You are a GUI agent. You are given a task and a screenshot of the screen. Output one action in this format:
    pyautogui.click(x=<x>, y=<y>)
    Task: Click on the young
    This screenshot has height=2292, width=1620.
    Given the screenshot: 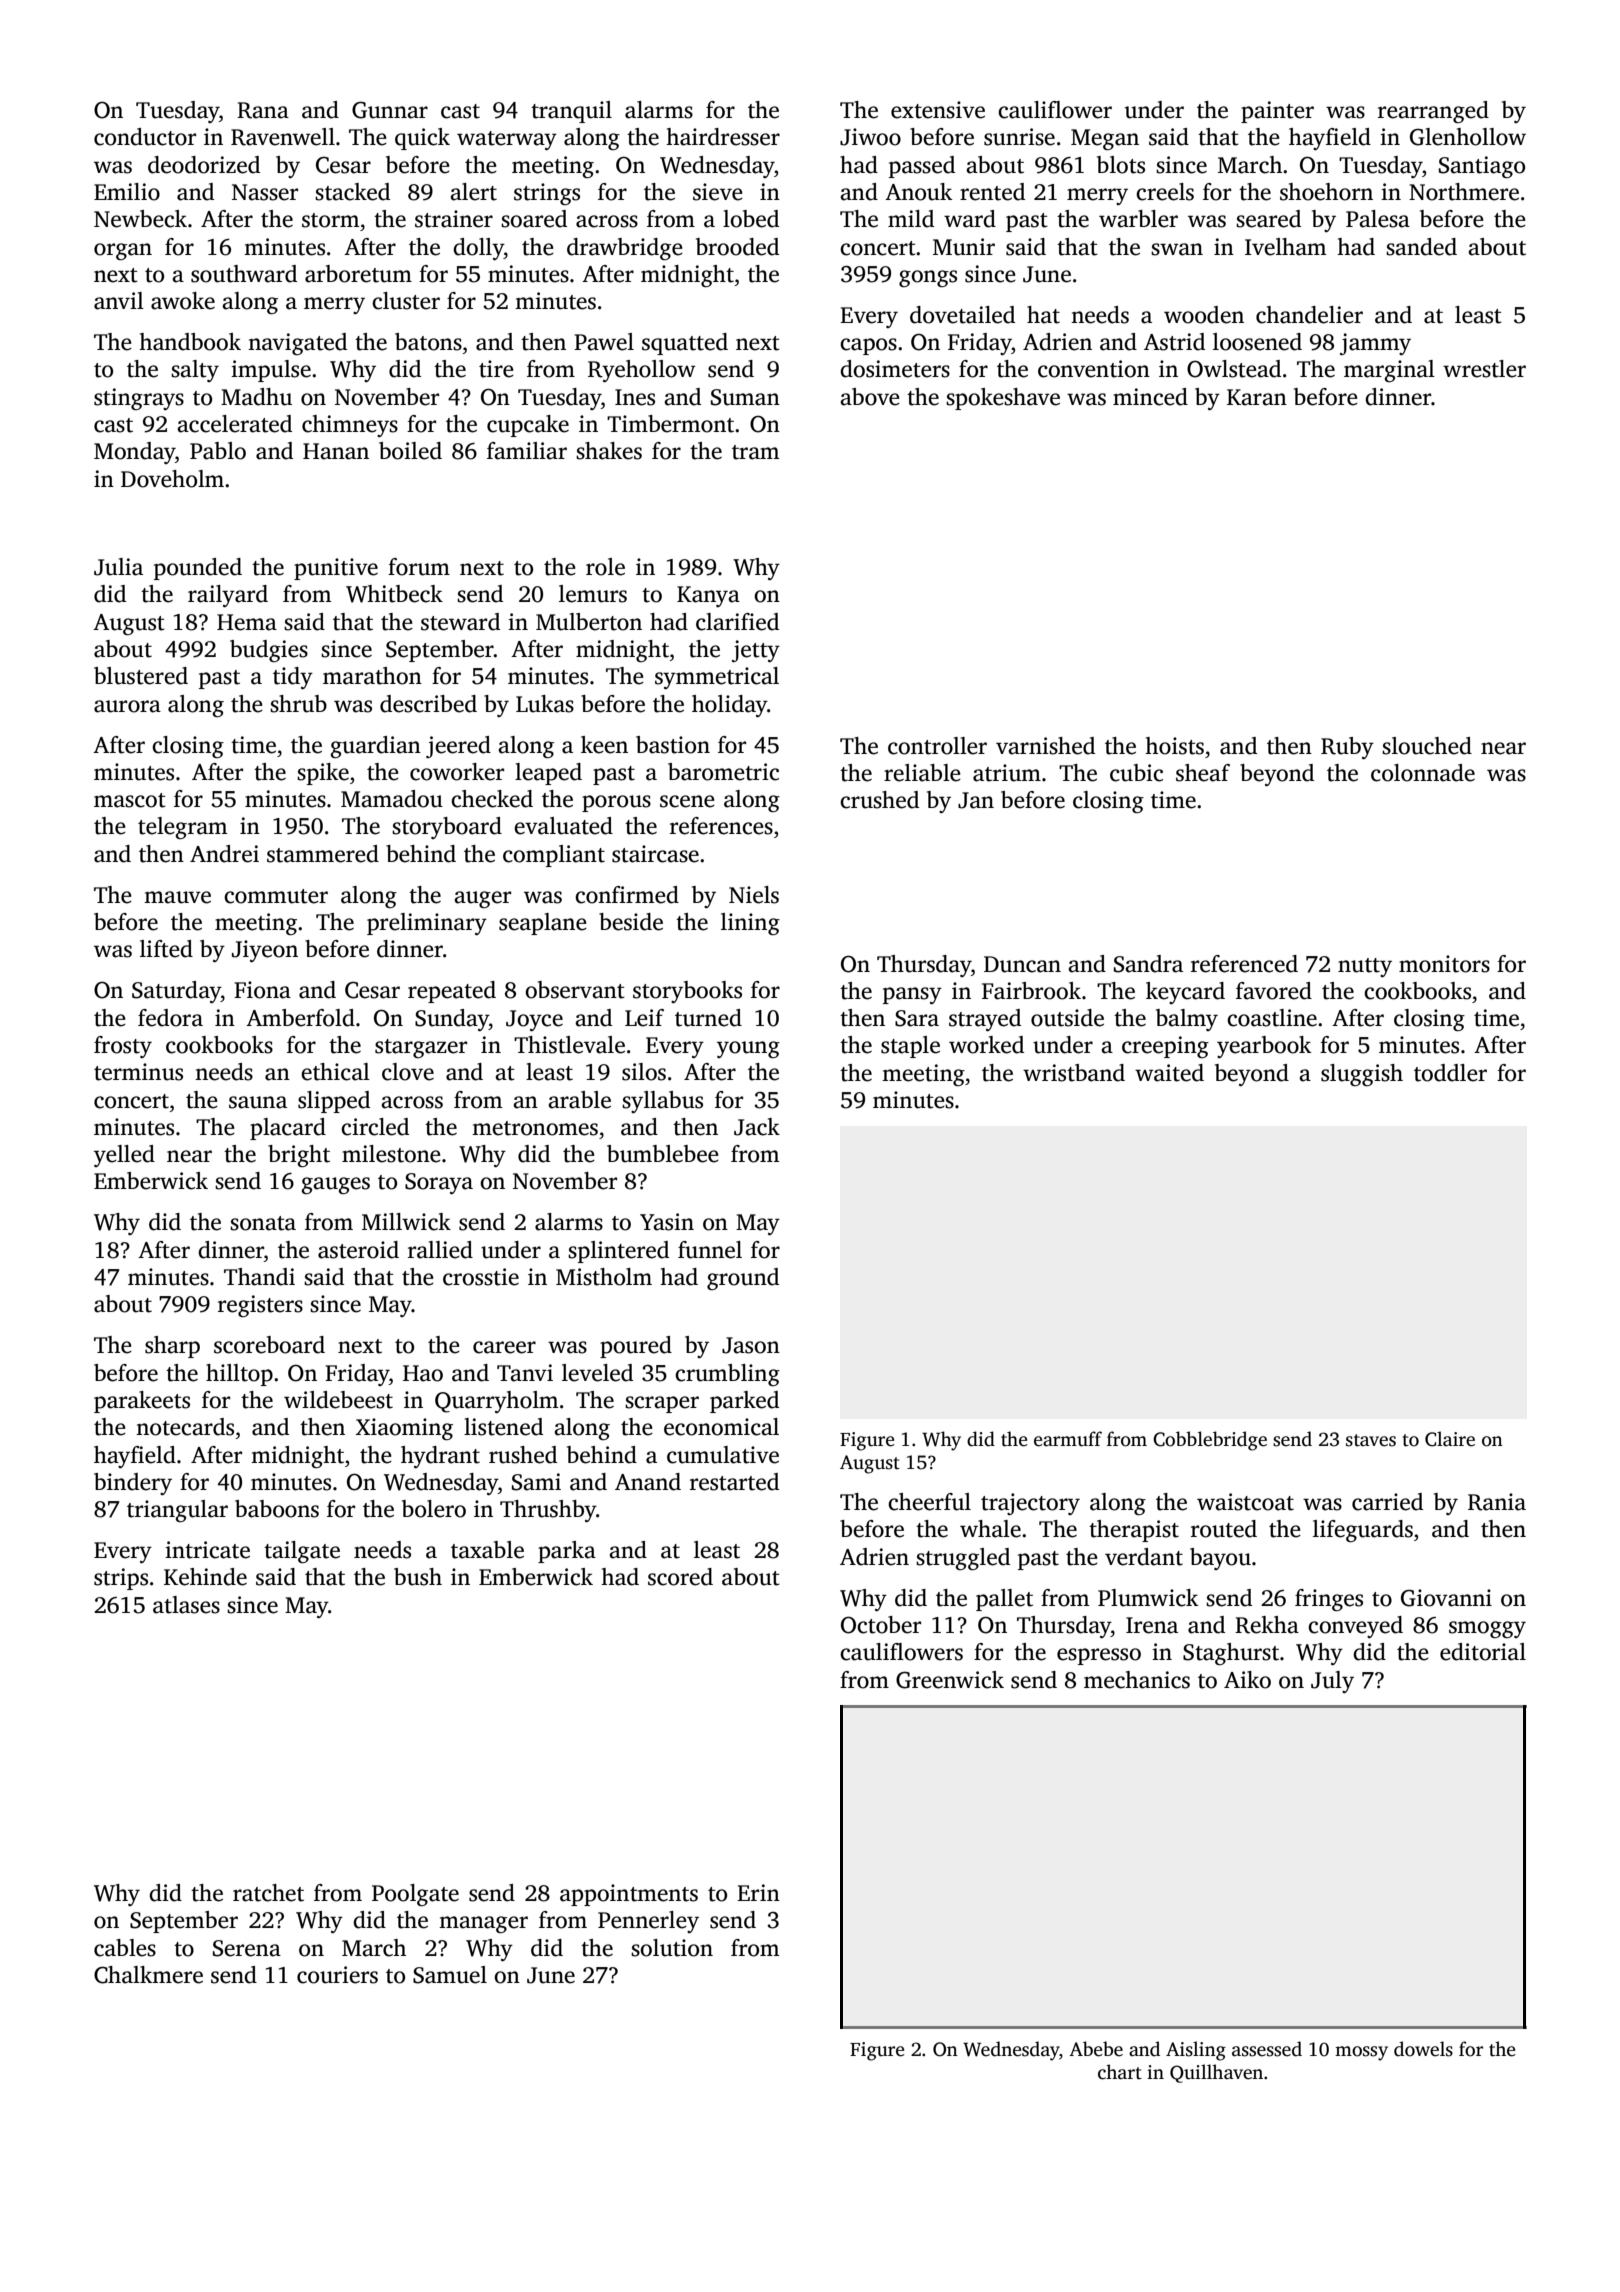 What is the action you would take?
    pyautogui.click(x=748, y=1049)
